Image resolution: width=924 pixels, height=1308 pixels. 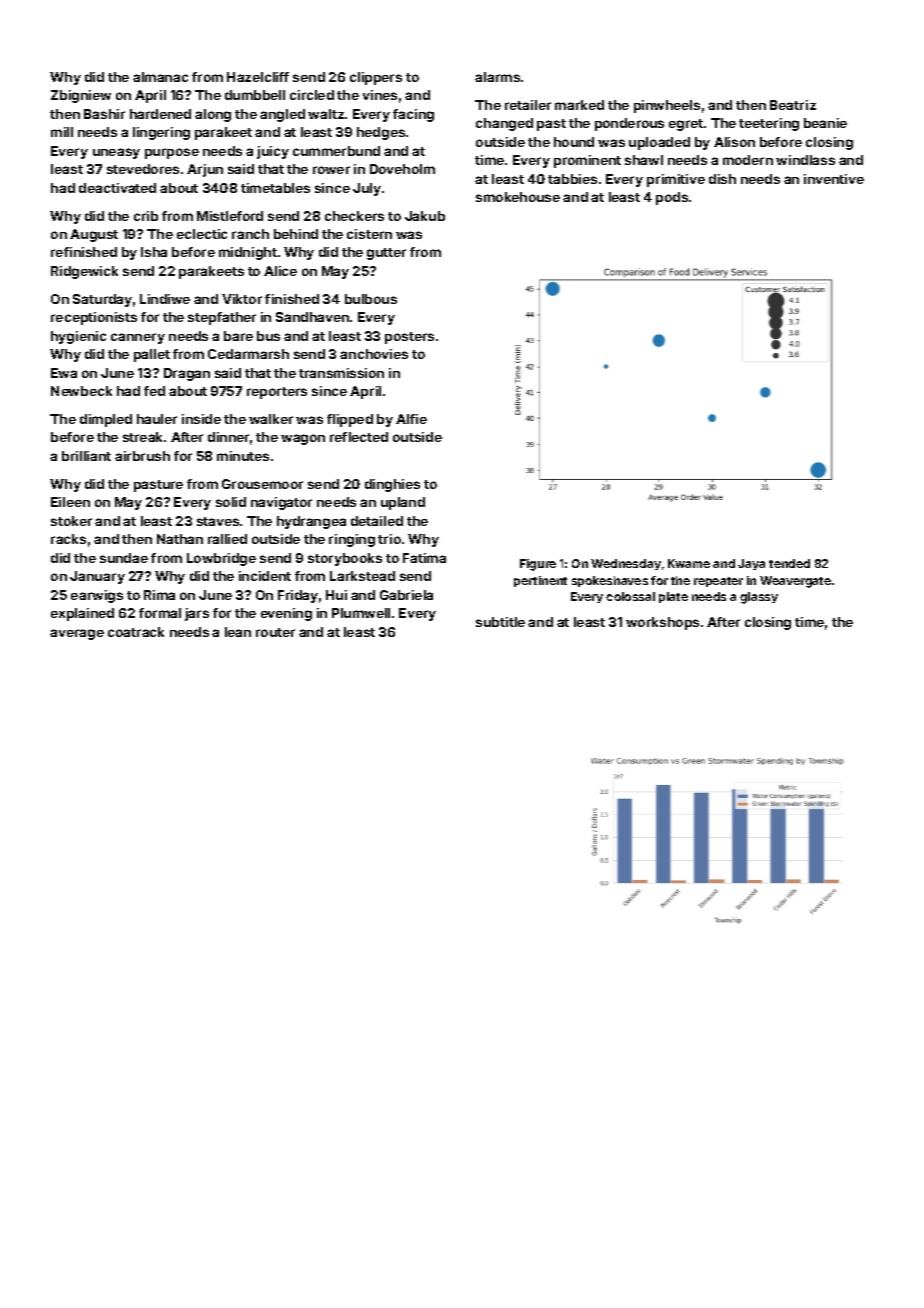 I want to click on Nathan, so click(x=180, y=539).
